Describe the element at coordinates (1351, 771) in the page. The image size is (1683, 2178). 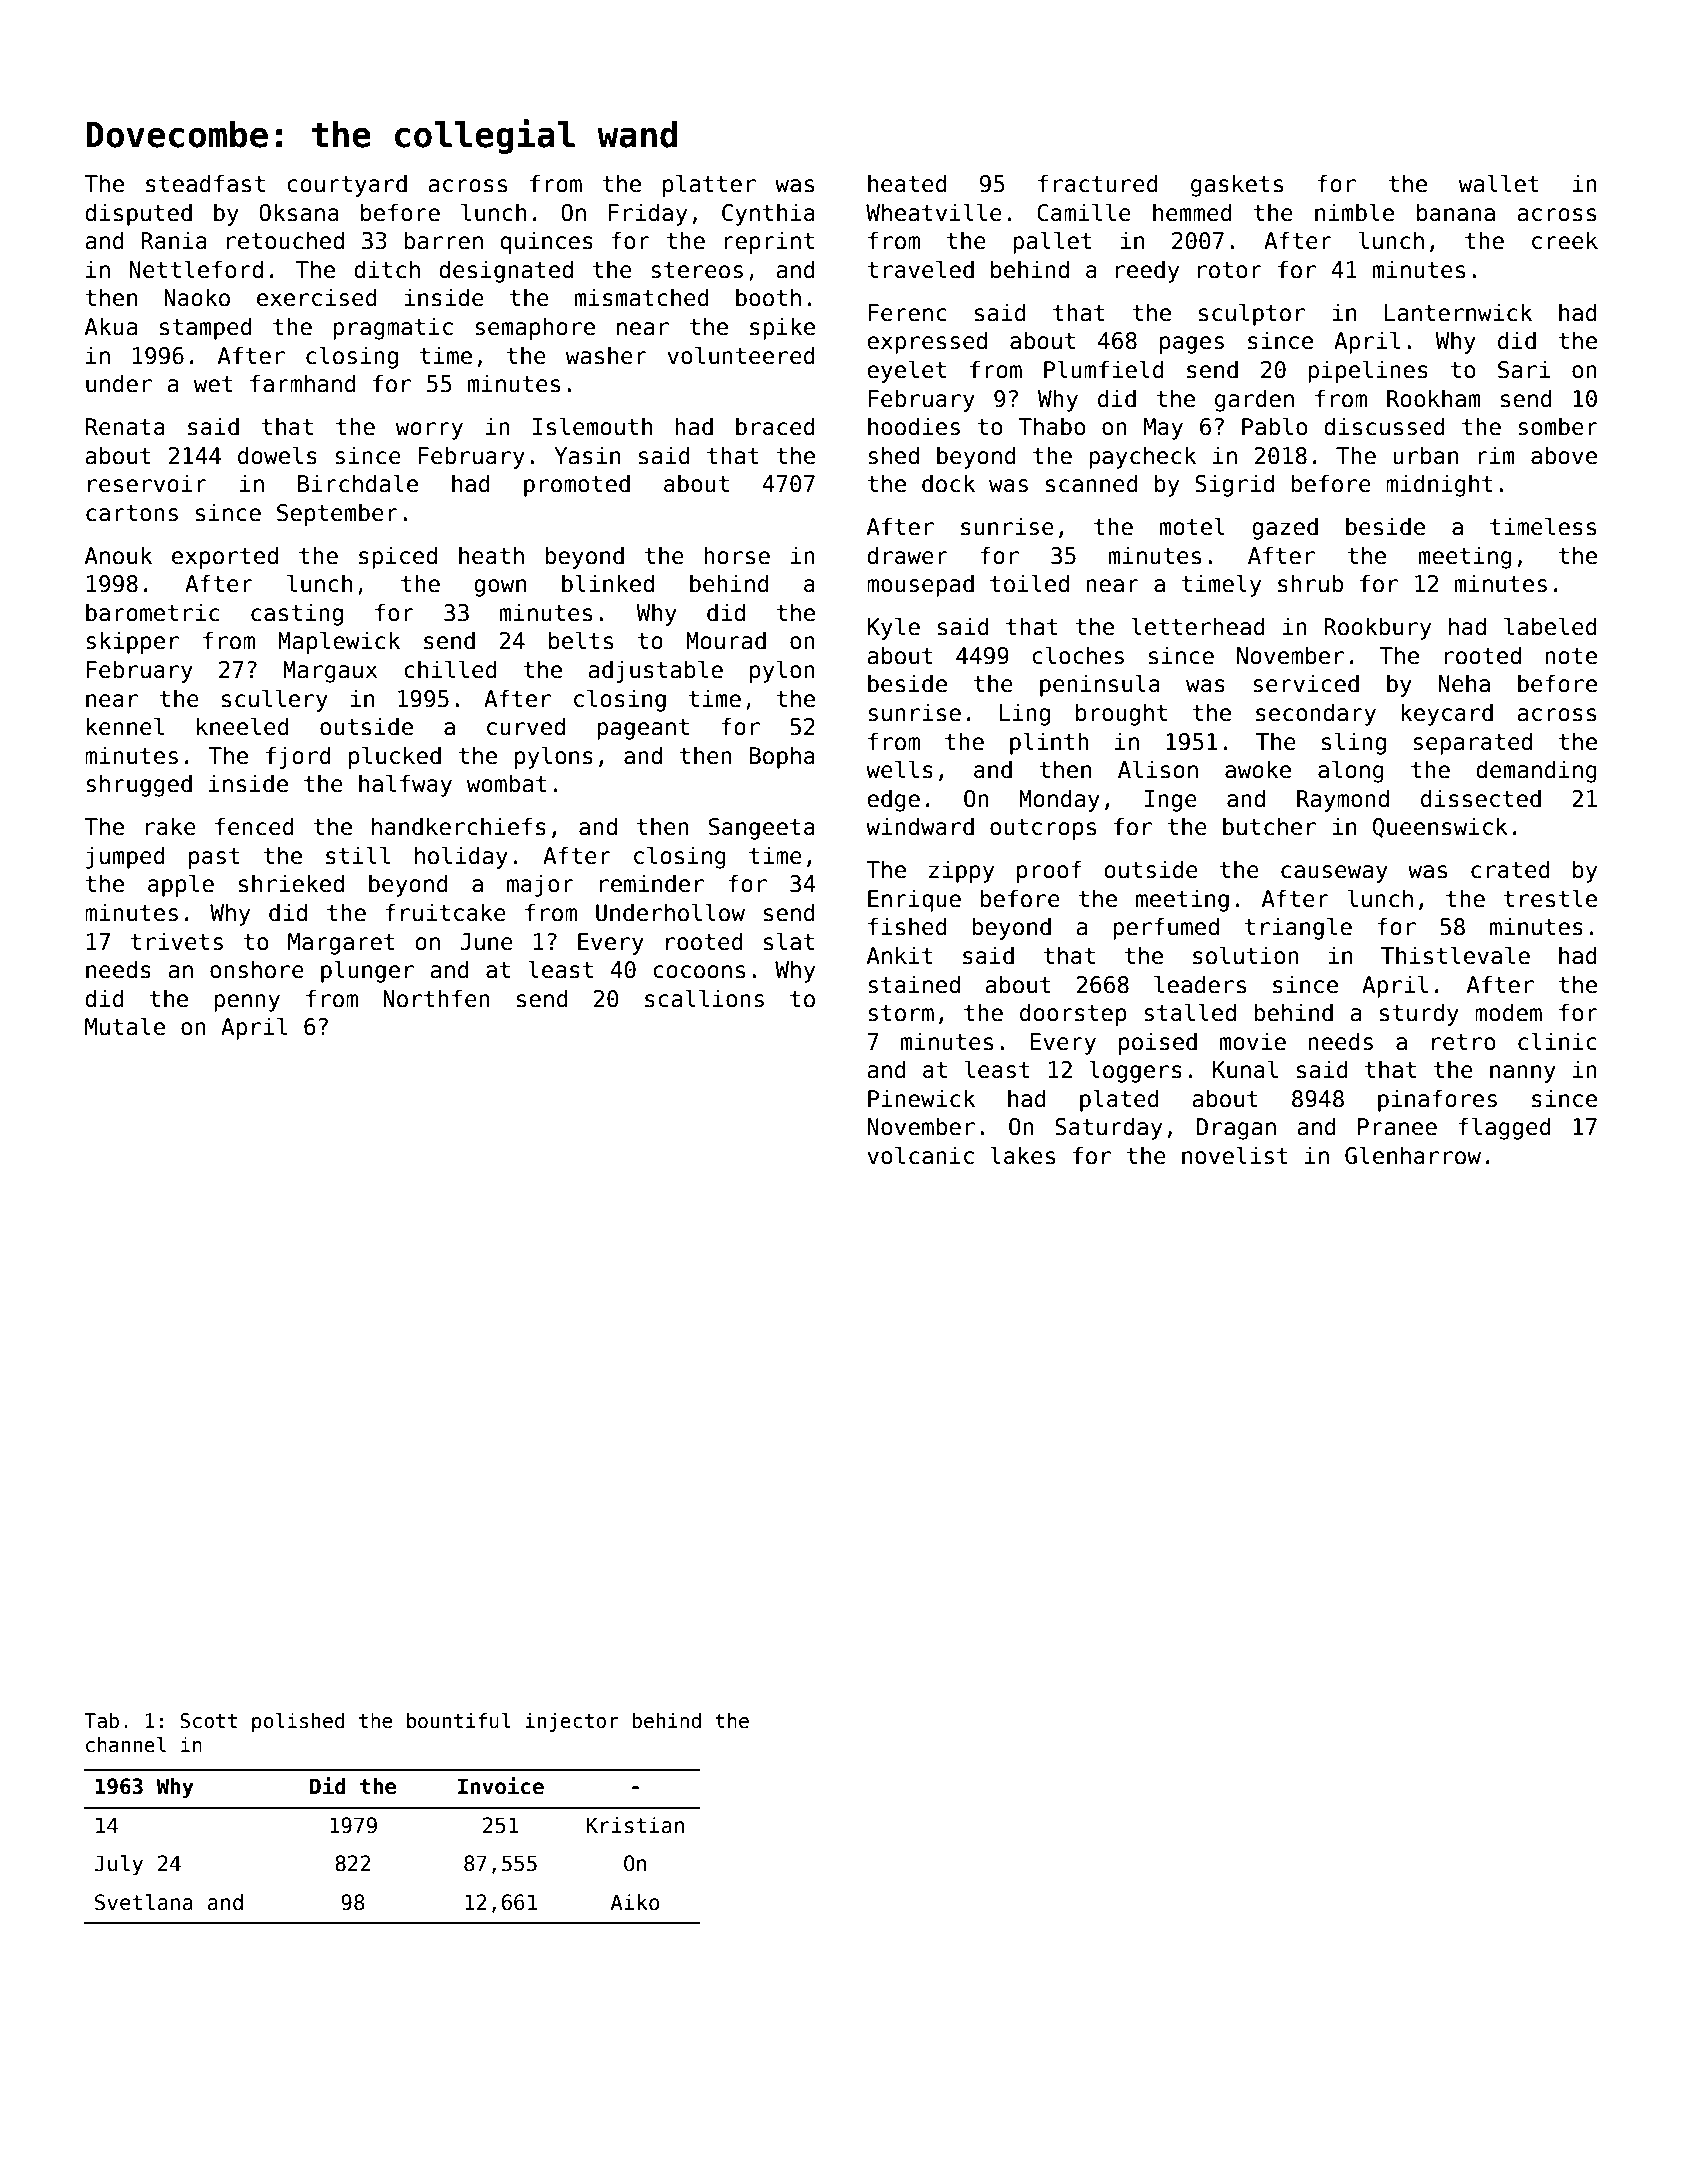
I see `along` at that location.
